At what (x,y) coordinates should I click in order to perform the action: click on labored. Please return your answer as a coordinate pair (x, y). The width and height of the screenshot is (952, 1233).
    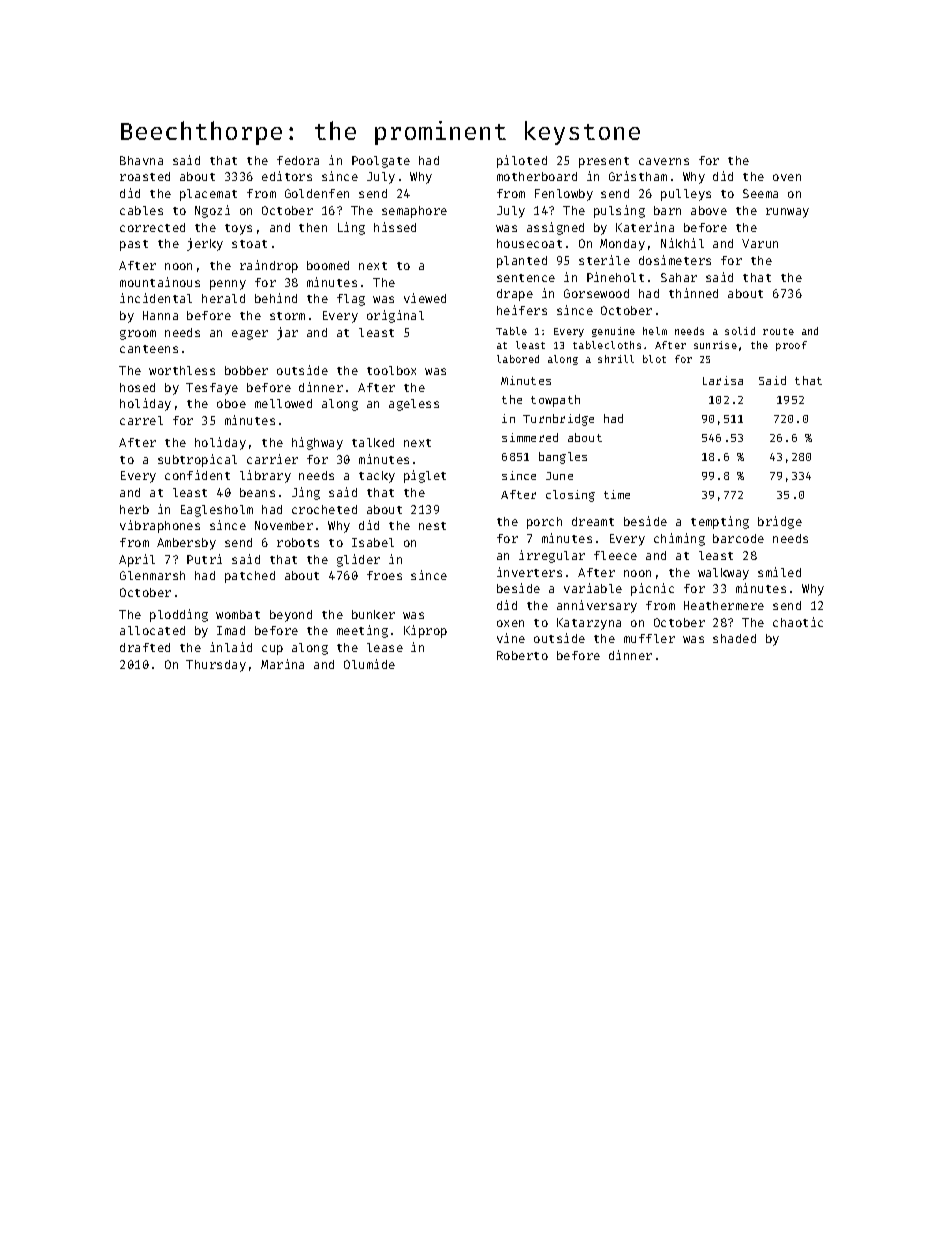
    Looking at the image, I should click on (518, 359).
